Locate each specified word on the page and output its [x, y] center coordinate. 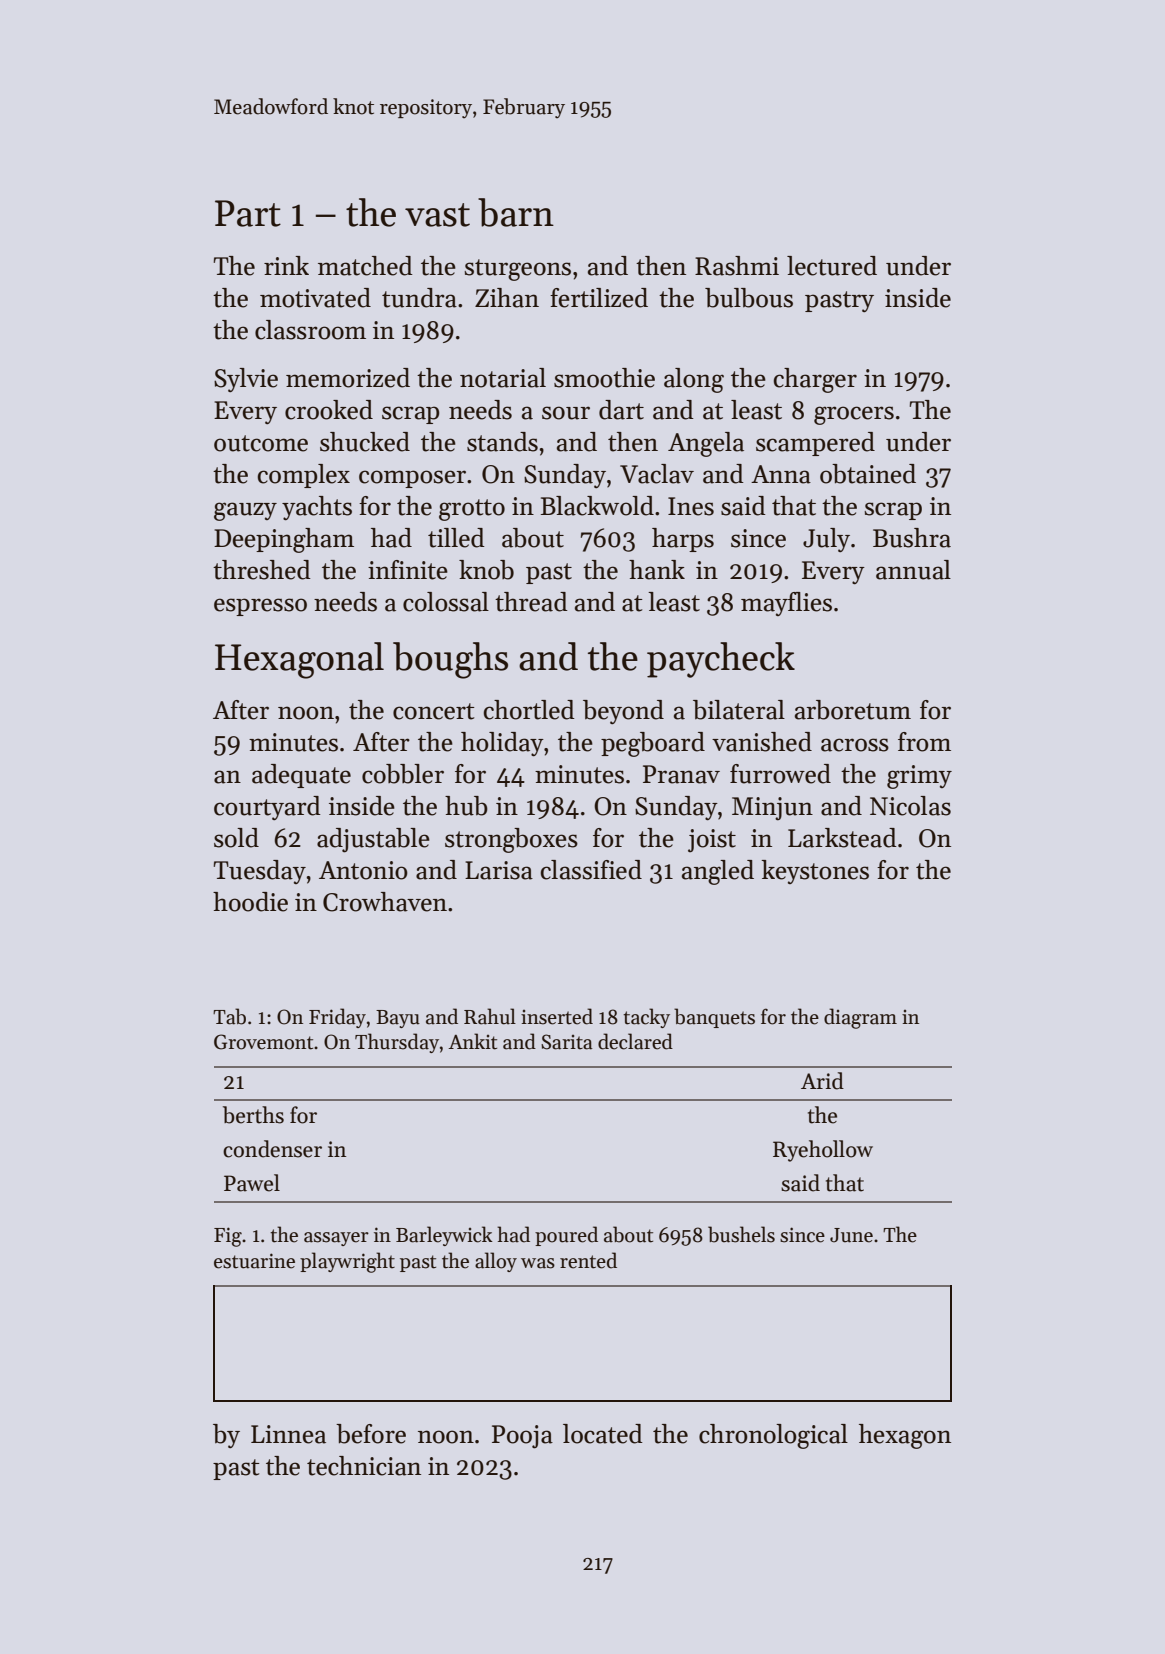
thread [531, 602]
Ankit [472, 1041]
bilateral [739, 710]
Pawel [252, 1183]
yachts [317, 508]
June [851, 1235]
